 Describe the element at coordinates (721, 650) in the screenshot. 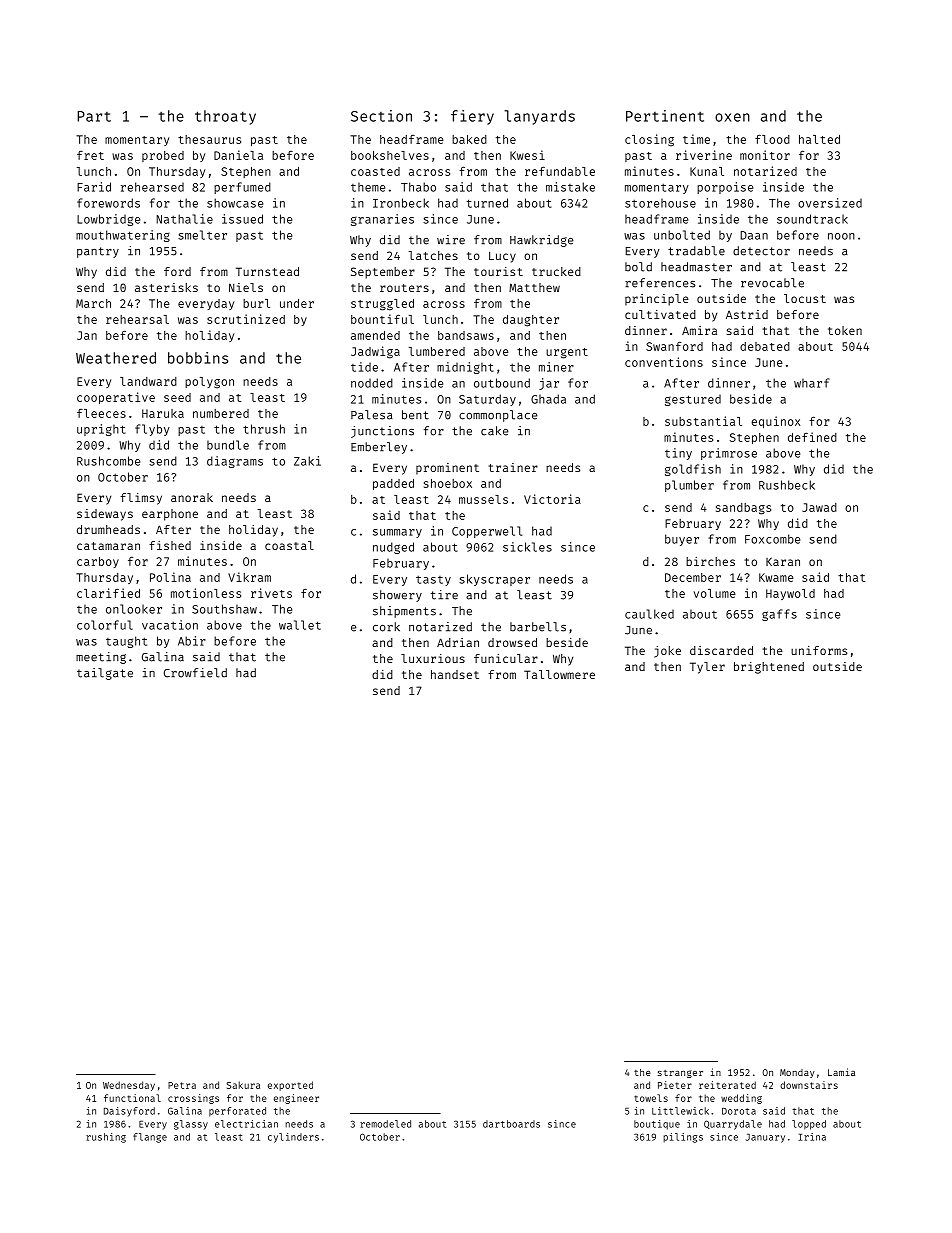

I see `discarded` at that location.
